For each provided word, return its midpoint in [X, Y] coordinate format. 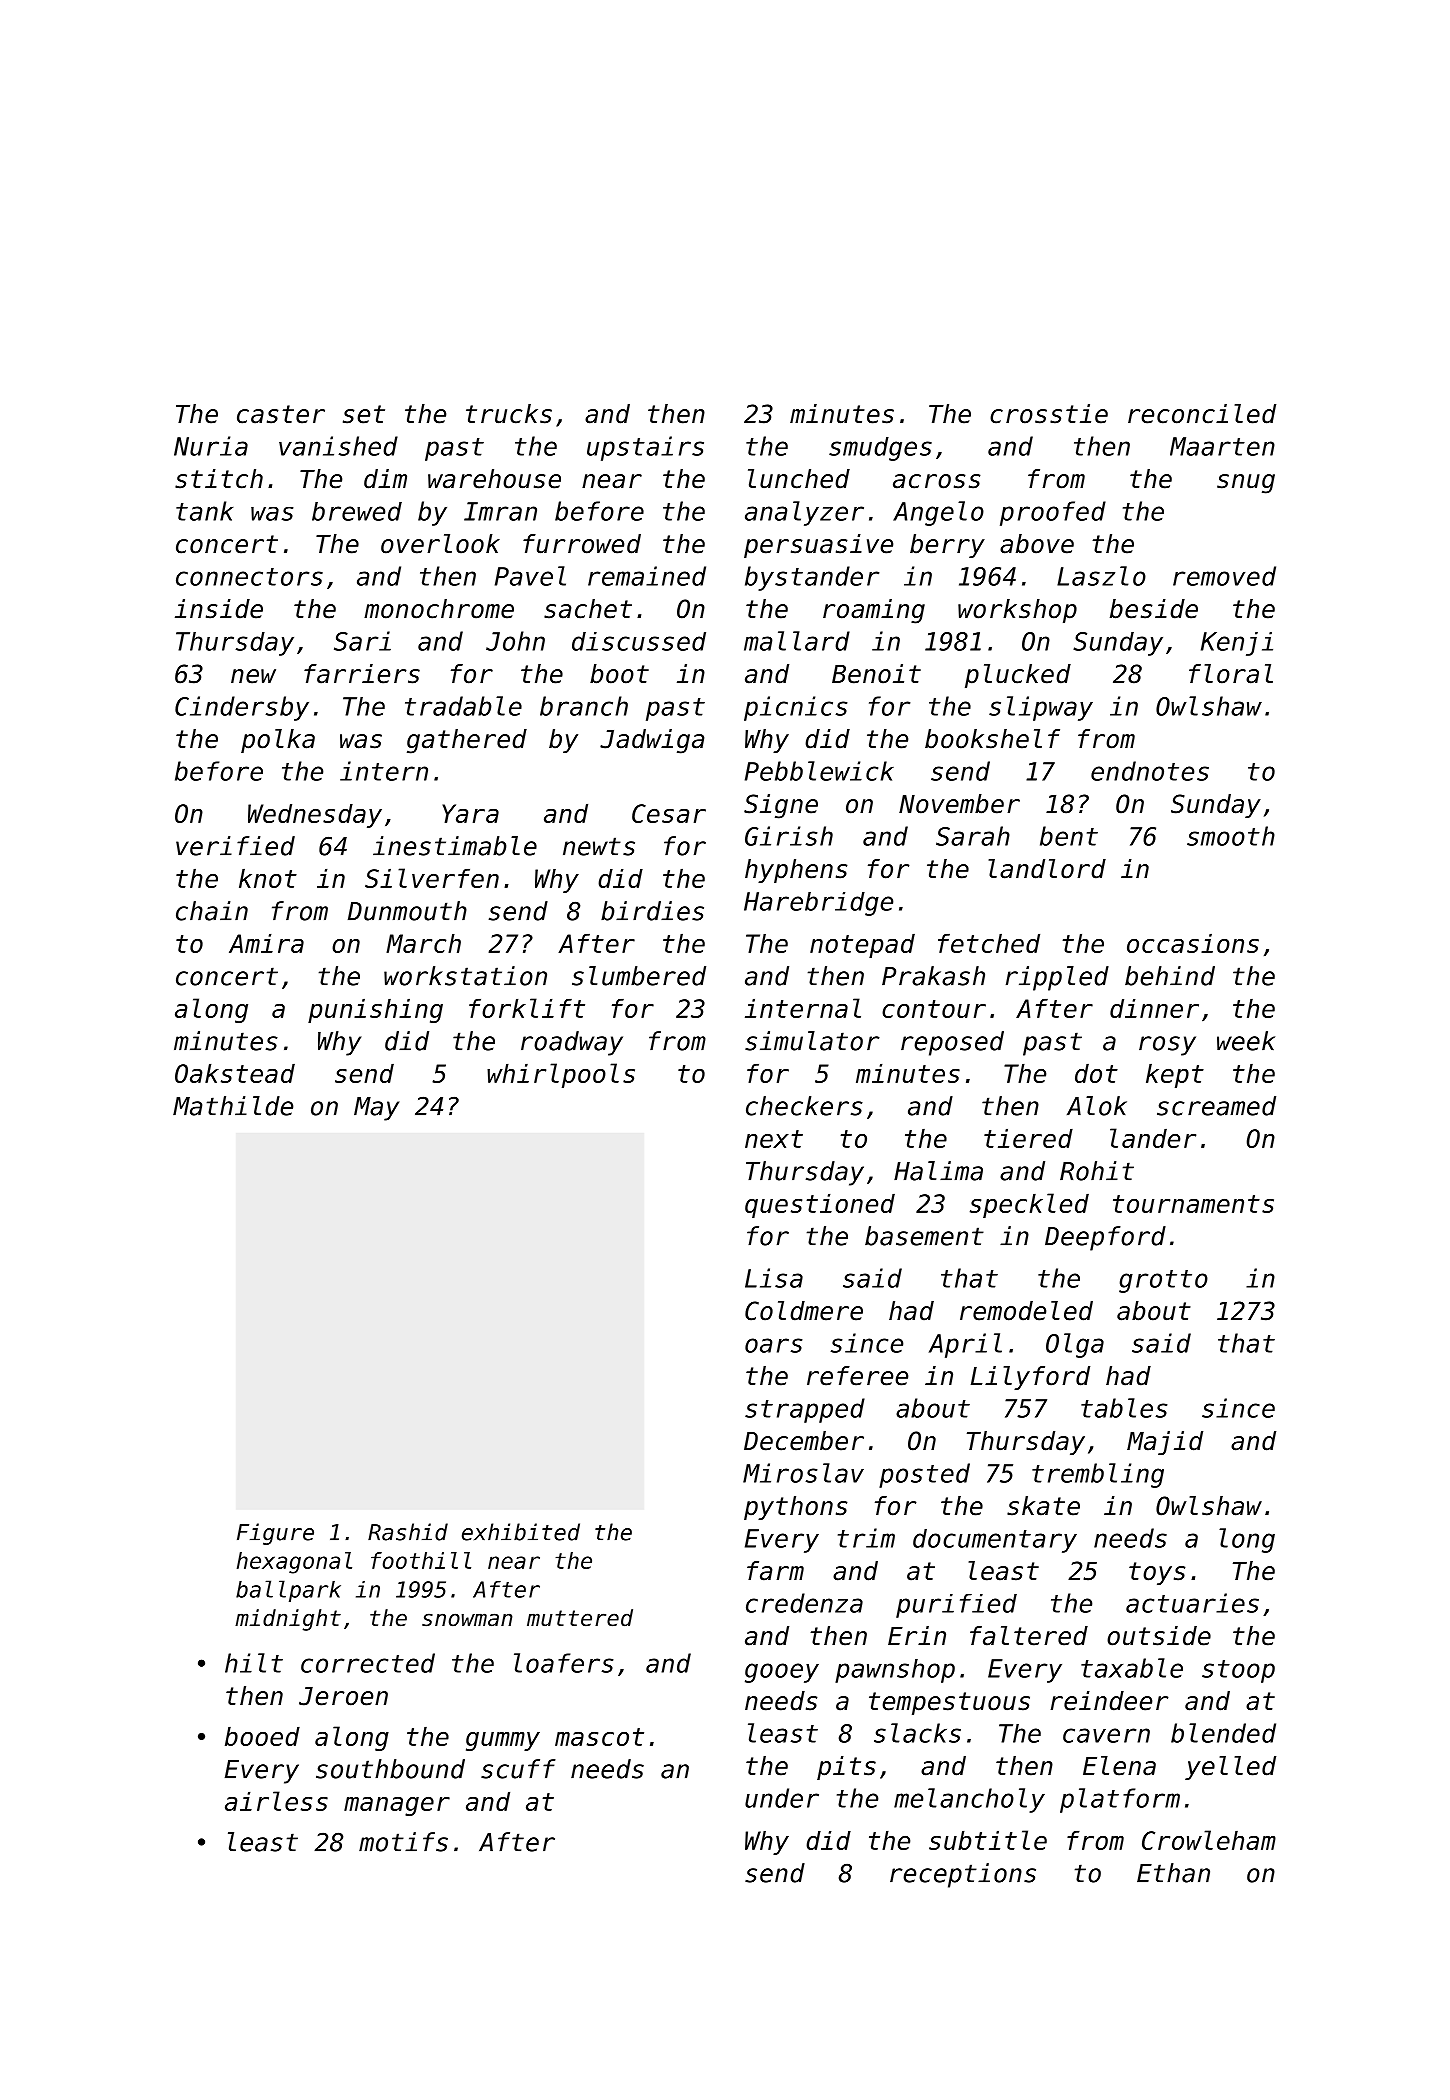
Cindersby [242, 708]
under [782, 1798]
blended [1223, 1733]
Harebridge [818, 904]
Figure [275, 1534]
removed [1224, 576]
